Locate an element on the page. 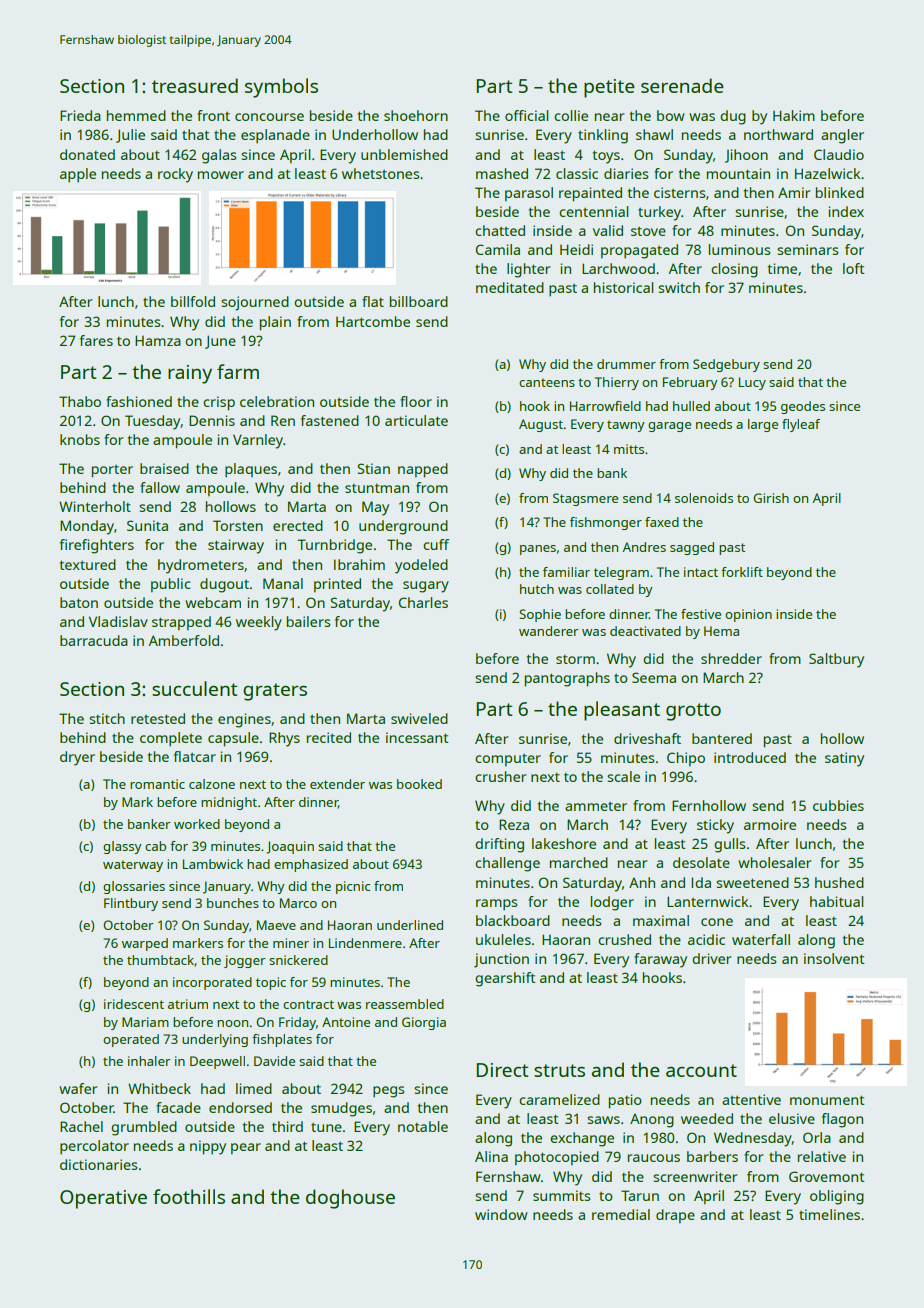 The height and width of the document is (1308, 924). yodeled is located at coordinates (421, 566).
